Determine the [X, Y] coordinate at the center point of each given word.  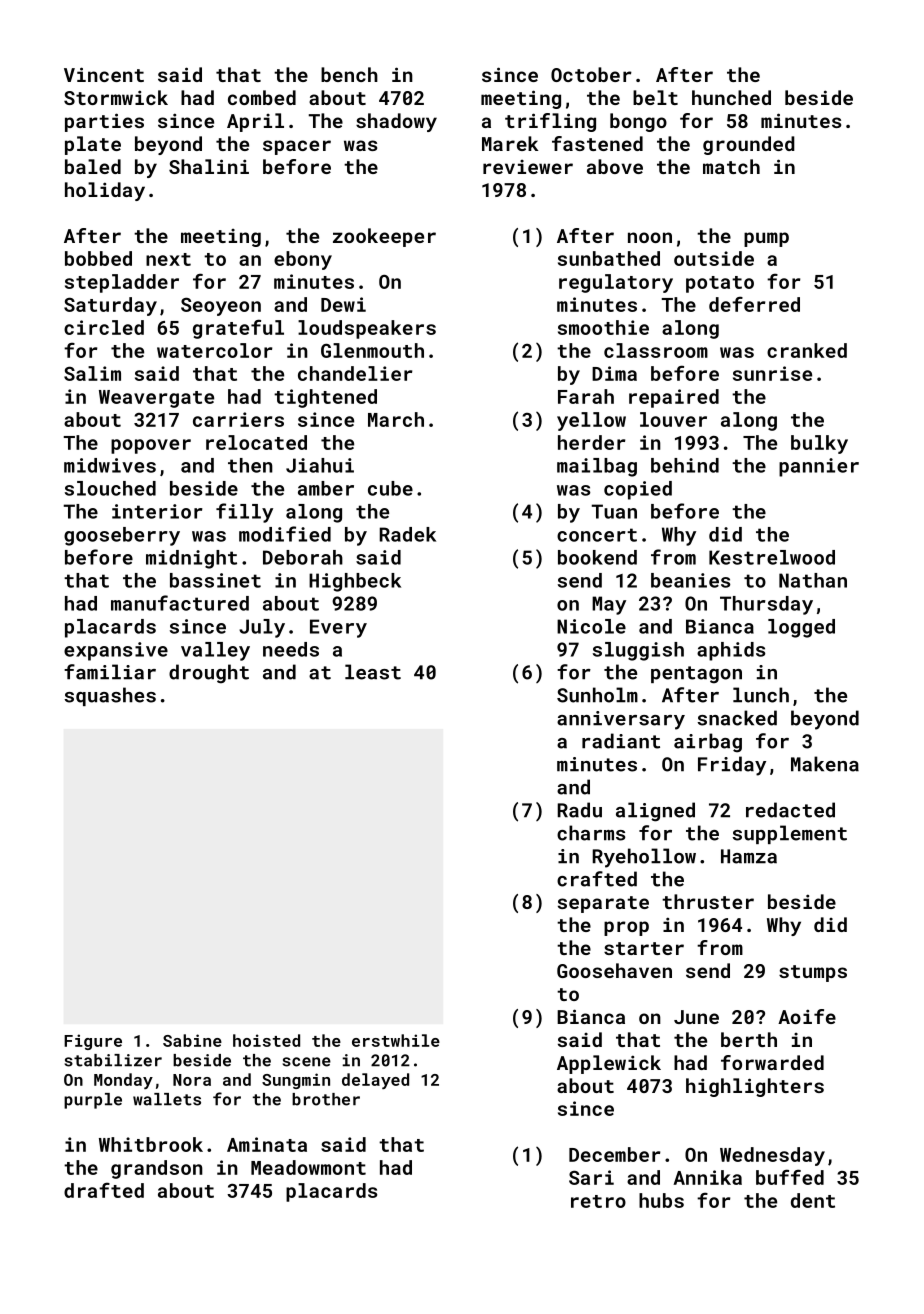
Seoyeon [221, 306]
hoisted [266, 1040]
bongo [638, 122]
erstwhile [396, 1040]
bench [349, 74]
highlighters [755, 1087]
